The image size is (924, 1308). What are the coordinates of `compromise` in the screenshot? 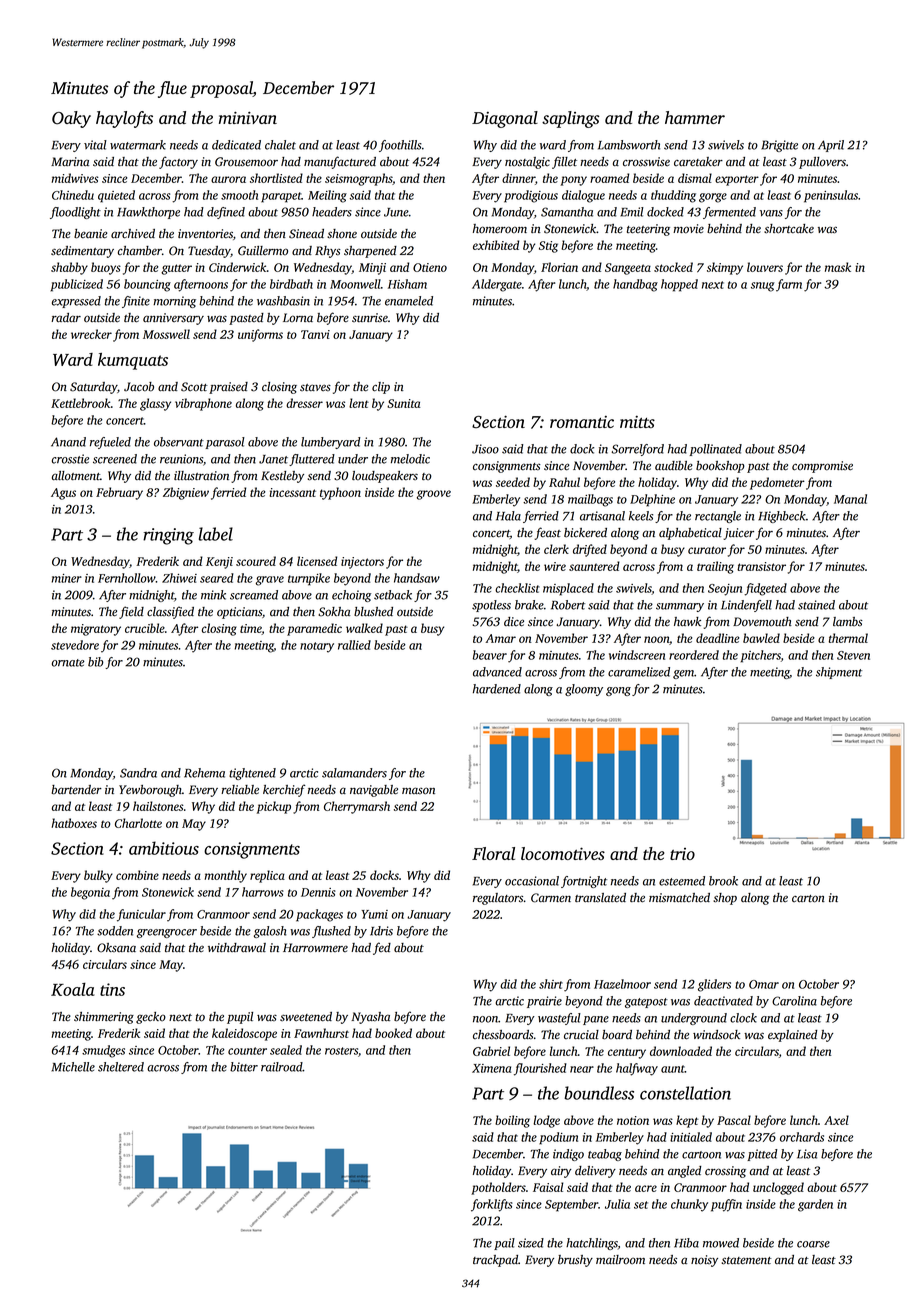 It's located at (822, 467).
